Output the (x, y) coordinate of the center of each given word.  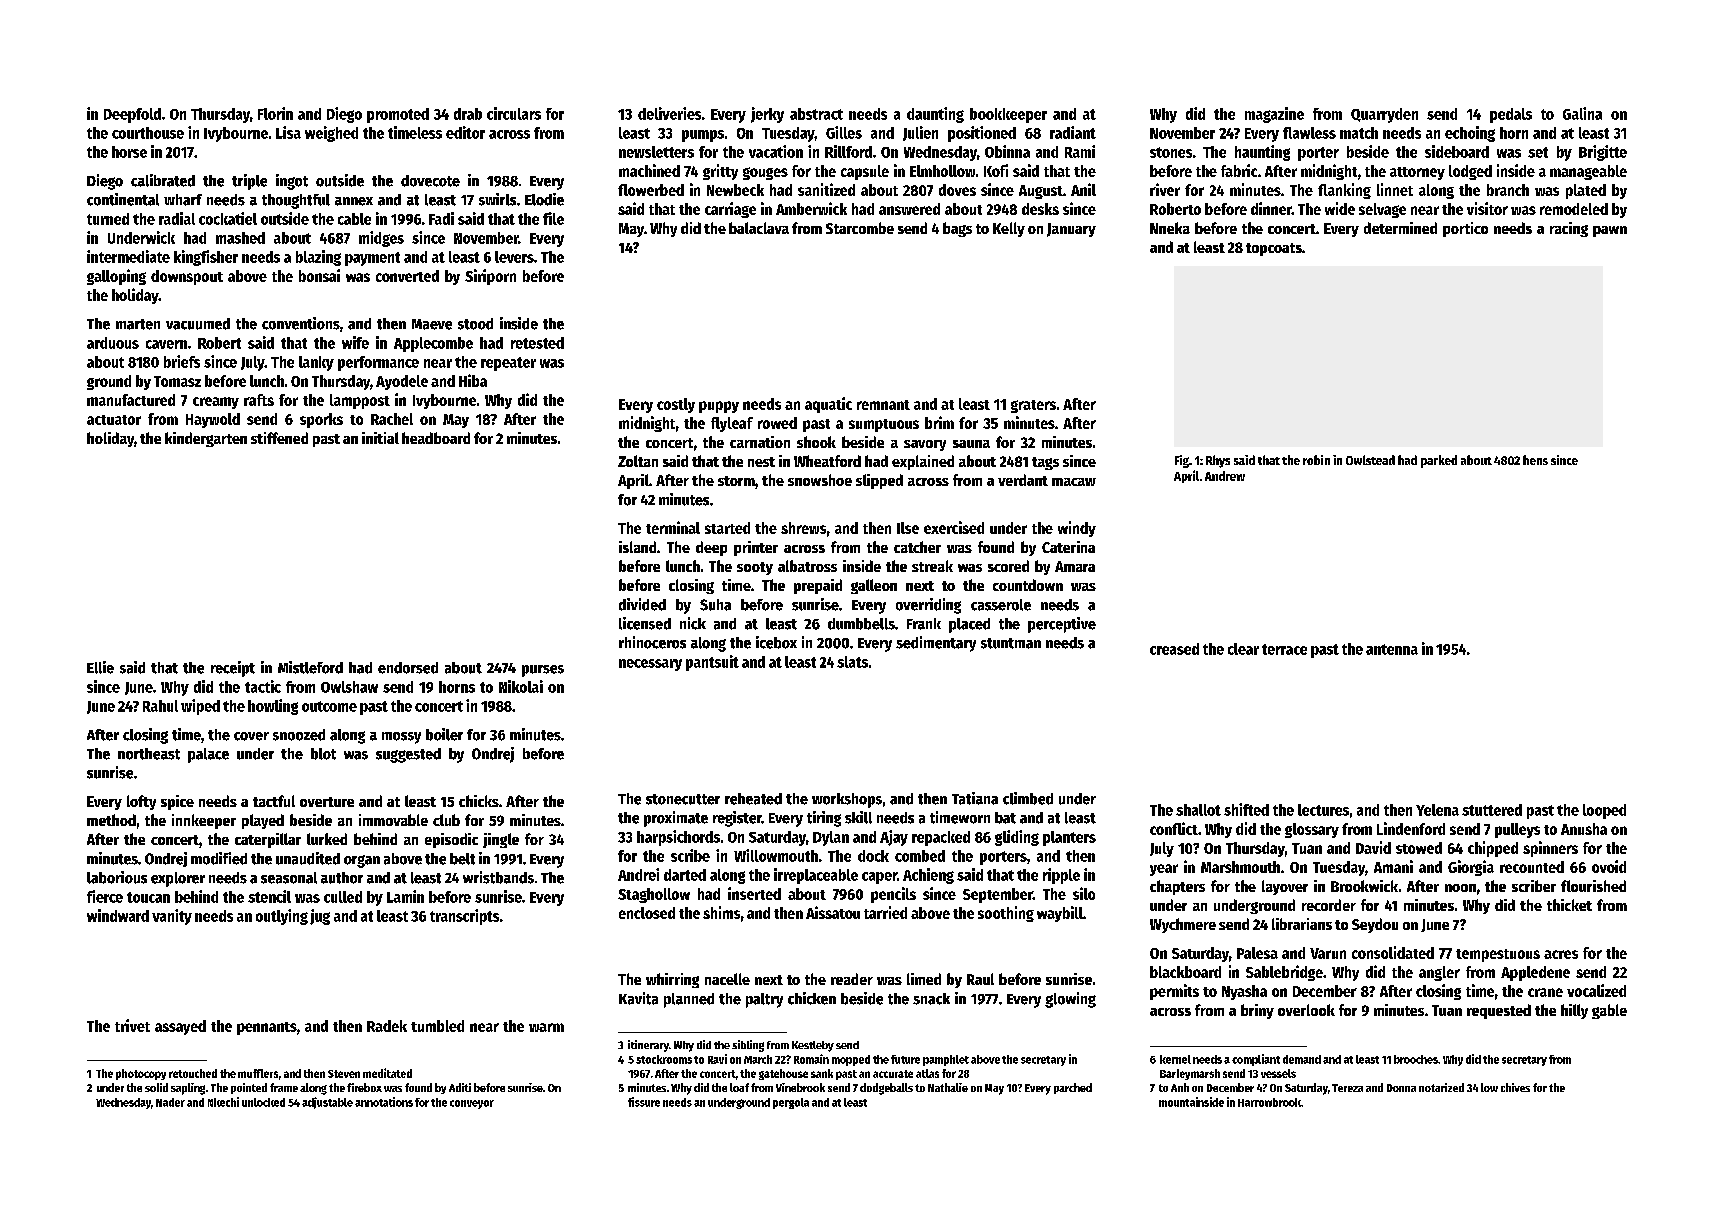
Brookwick (1364, 886)
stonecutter (683, 799)
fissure (644, 1102)
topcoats (1274, 249)
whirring (672, 980)
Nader (170, 1102)
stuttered (1492, 810)
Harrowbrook (1269, 1102)
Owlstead (1370, 460)
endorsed (408, 668)
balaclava (759, 228)
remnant (883, 405)
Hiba (473, 380)
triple (249, 182)
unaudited (308, 858)
